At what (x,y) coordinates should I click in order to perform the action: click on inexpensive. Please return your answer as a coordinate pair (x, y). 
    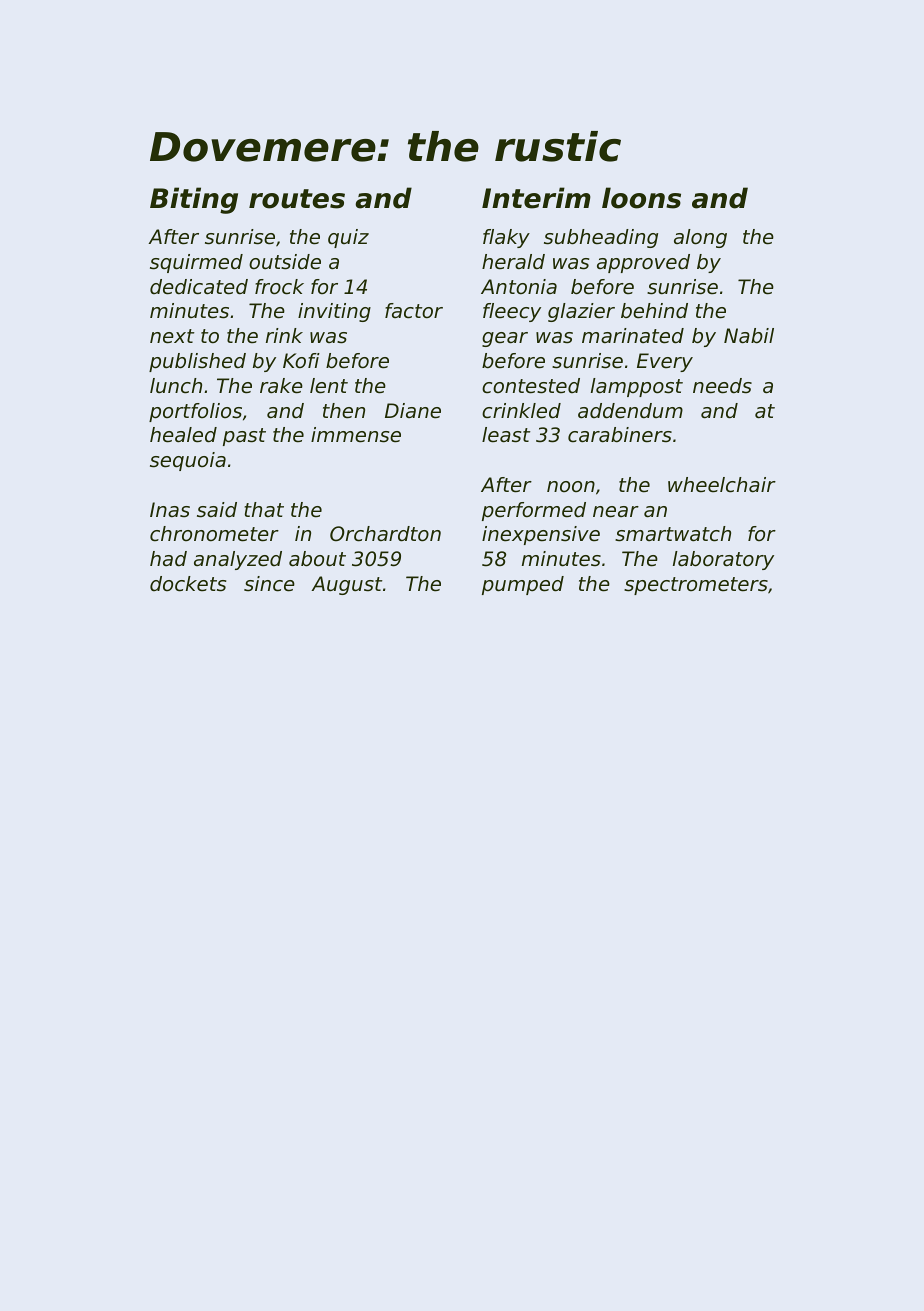
    Looking at the image, I should click on (541, 535).
